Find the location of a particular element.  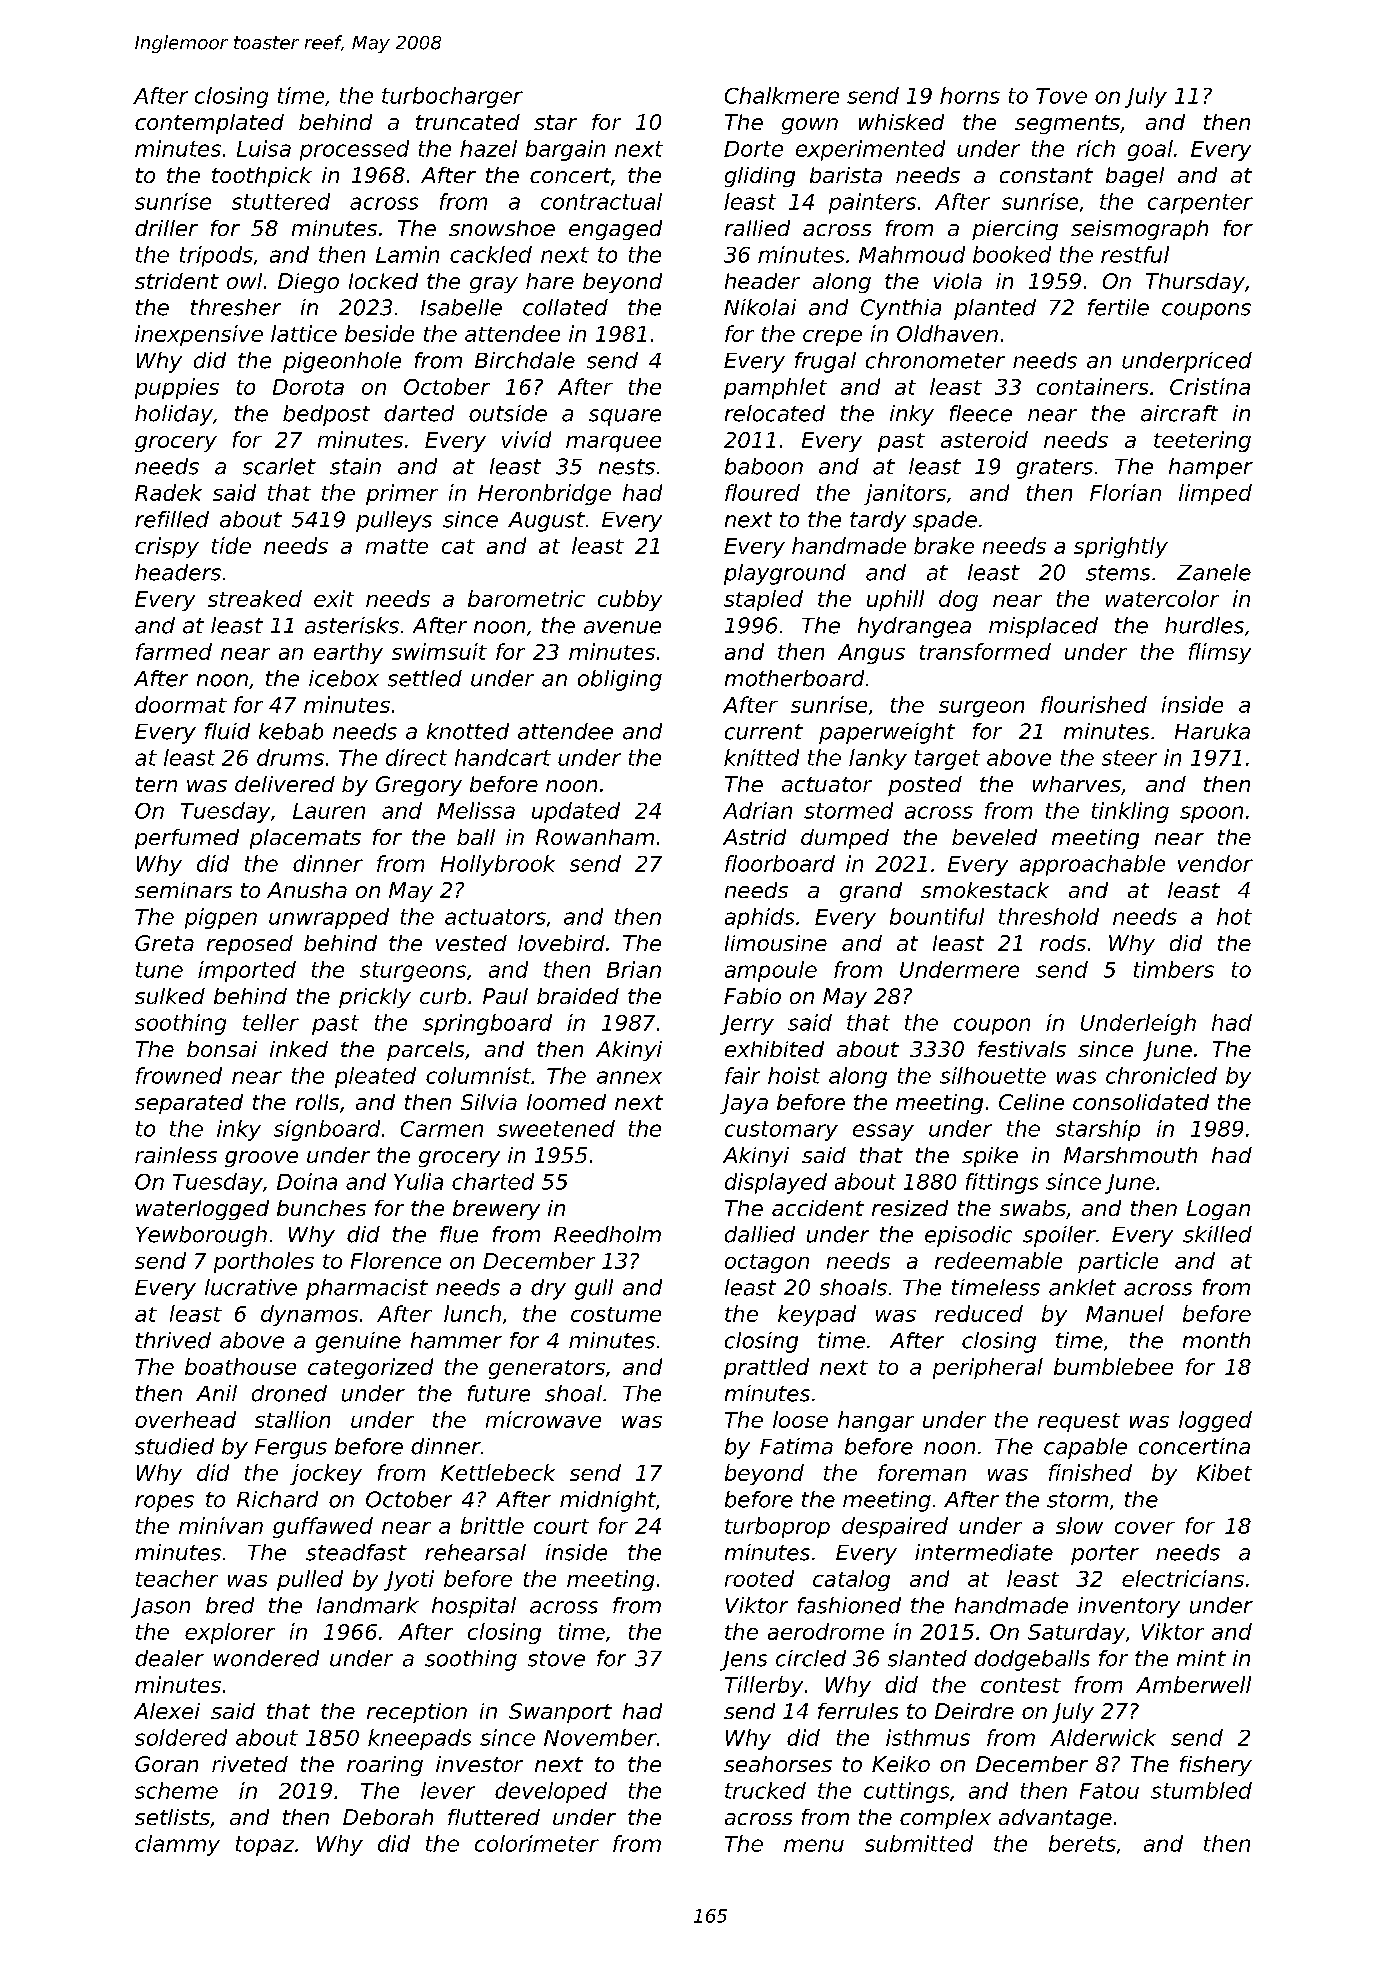

engaged is located at coordinates (615, 230).
